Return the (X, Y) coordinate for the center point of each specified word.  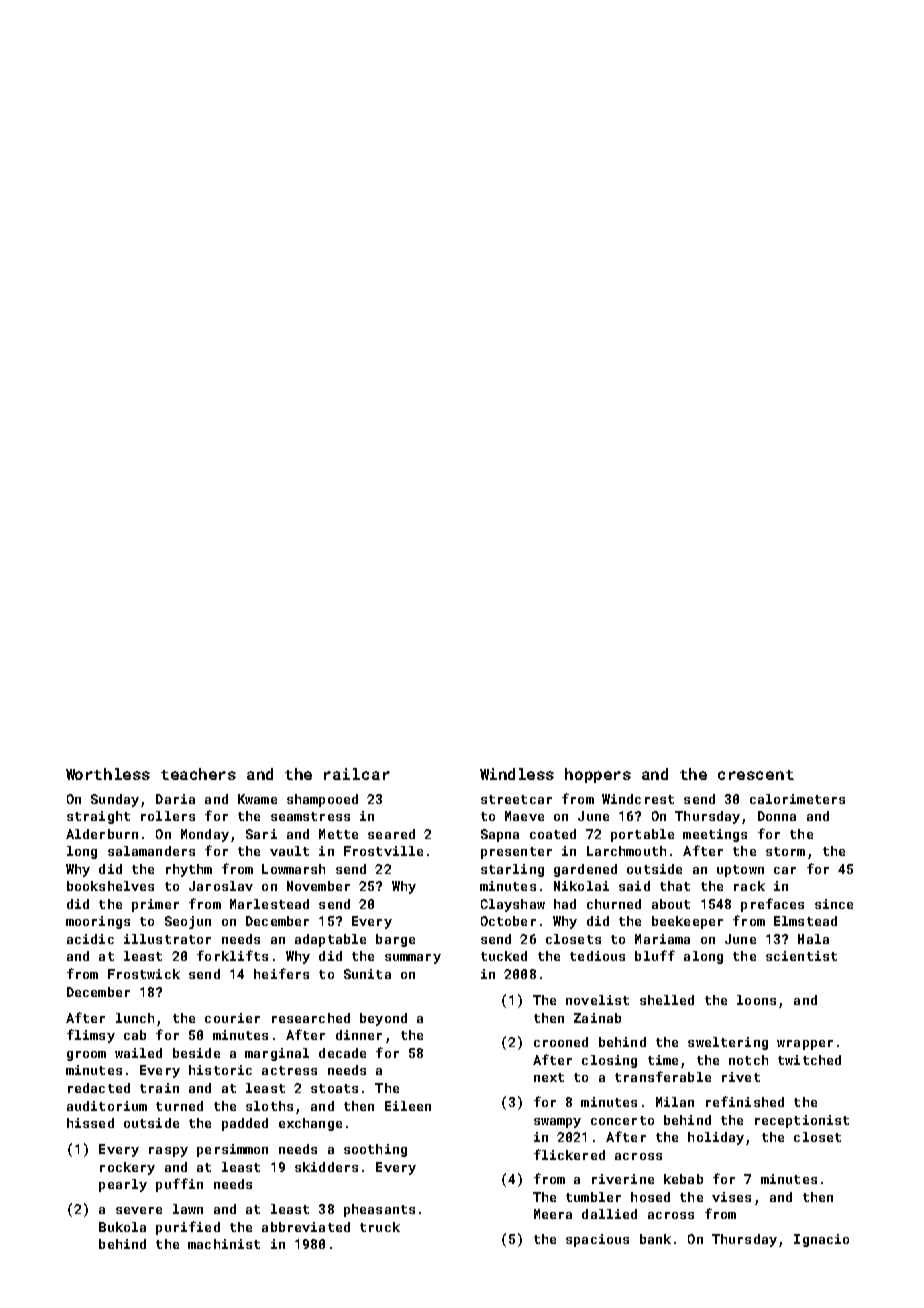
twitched (809, 1060)
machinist (224, 1244)
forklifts (232, 955)
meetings (715, 835)
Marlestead (269, 904)
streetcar (516, 799)
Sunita (367, 974)
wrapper (805, 1045)
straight (98, 817)
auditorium (107, 1106)
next (549, 1077)
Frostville (383, 851)
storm (785, 851)
